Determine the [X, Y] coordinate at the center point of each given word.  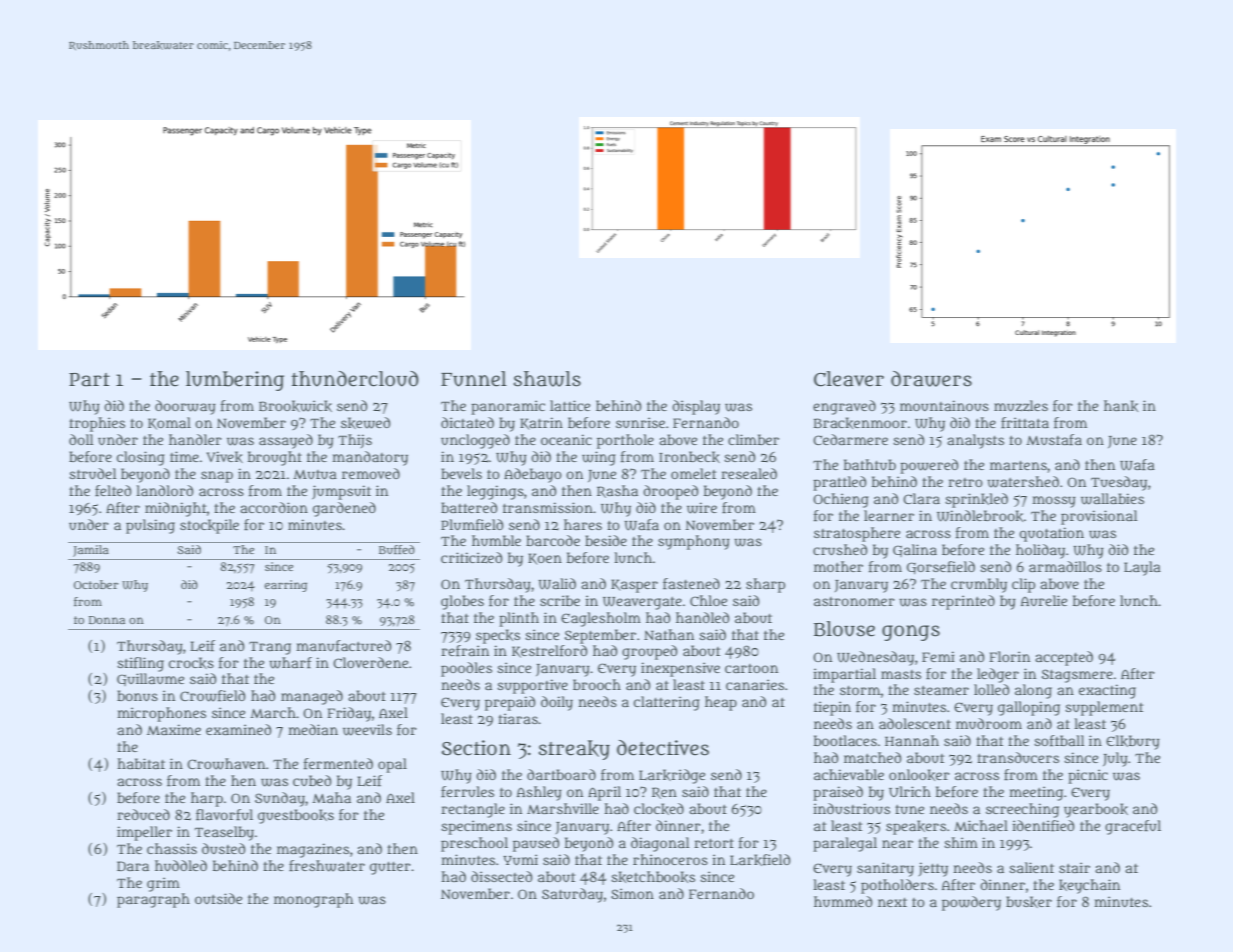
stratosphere [857, 534]
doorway [185, 407]
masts [901, 674]
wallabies [1112, 499]
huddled [181, 865]
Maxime [174, 729]
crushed [840, 549]
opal [392, 765]
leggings [495, 492]
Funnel [474, 379]
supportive [532, 686]
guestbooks [296, 816]
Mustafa [1054, 439]
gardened [344, 509]
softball [1059, 740]
